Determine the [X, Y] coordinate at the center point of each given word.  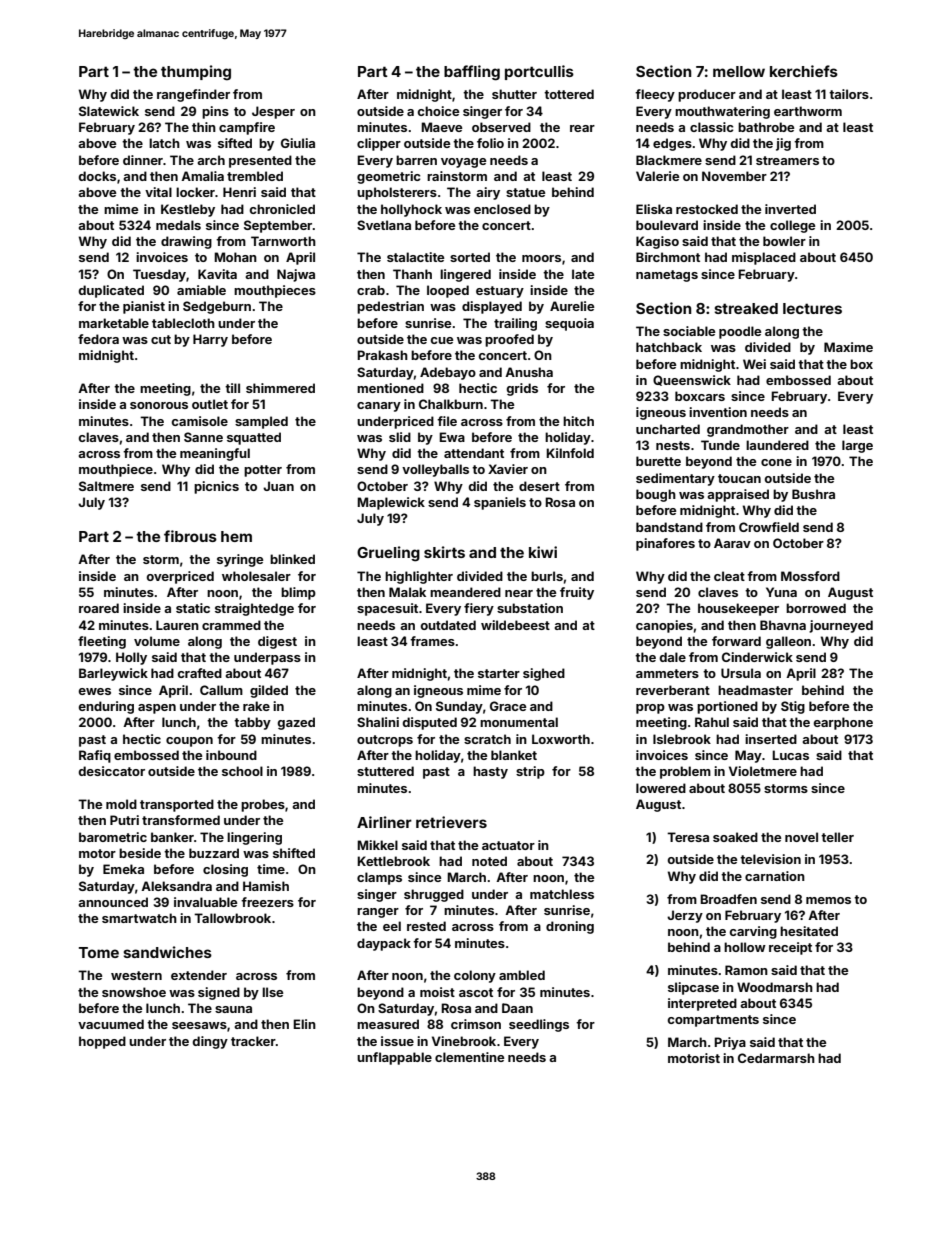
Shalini [378, 722]
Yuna [781, 592]
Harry [210, 340]
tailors [849, 94]
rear [582, 128]
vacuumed [111, 1024]
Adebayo [448, 373]
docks [97, 176]
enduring [106, 707]
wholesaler [256, 576]
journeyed [841, 626]
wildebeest [515, 625]
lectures [812, 308]
